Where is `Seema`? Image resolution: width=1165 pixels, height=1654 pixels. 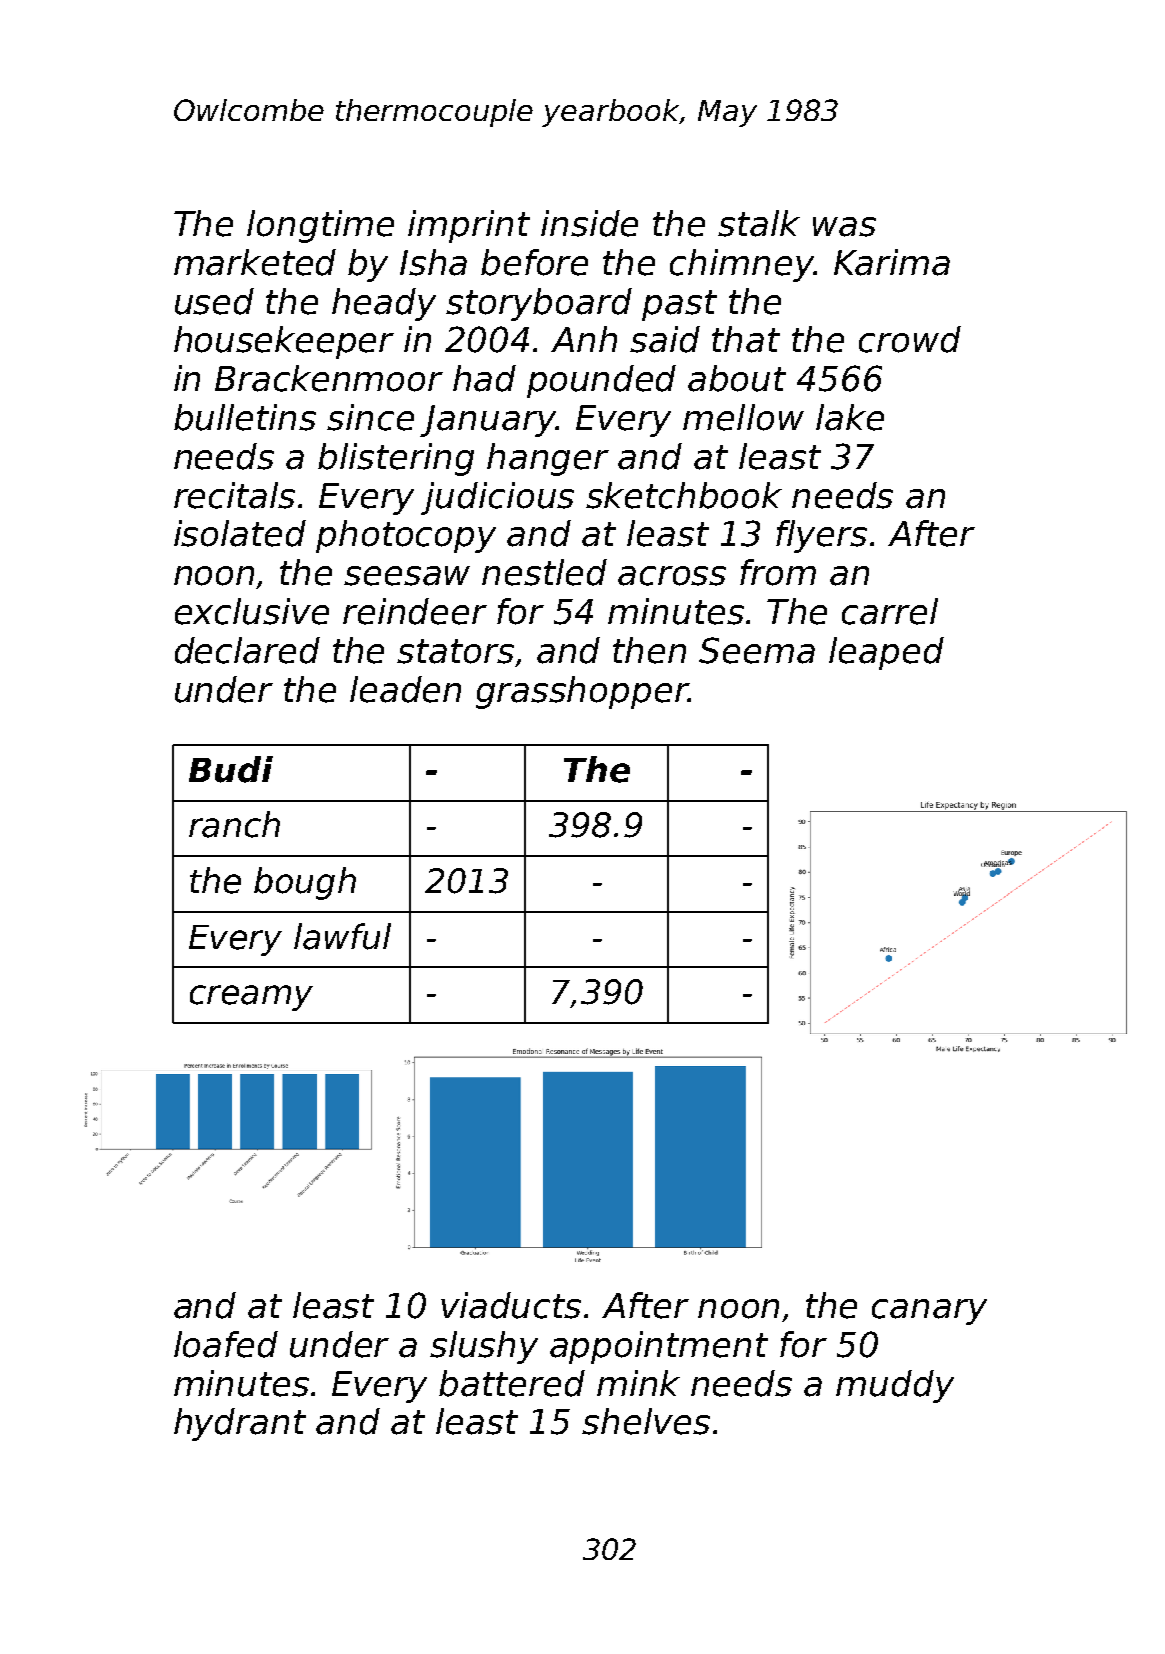
Seema is located at coordinates (757, 650).
